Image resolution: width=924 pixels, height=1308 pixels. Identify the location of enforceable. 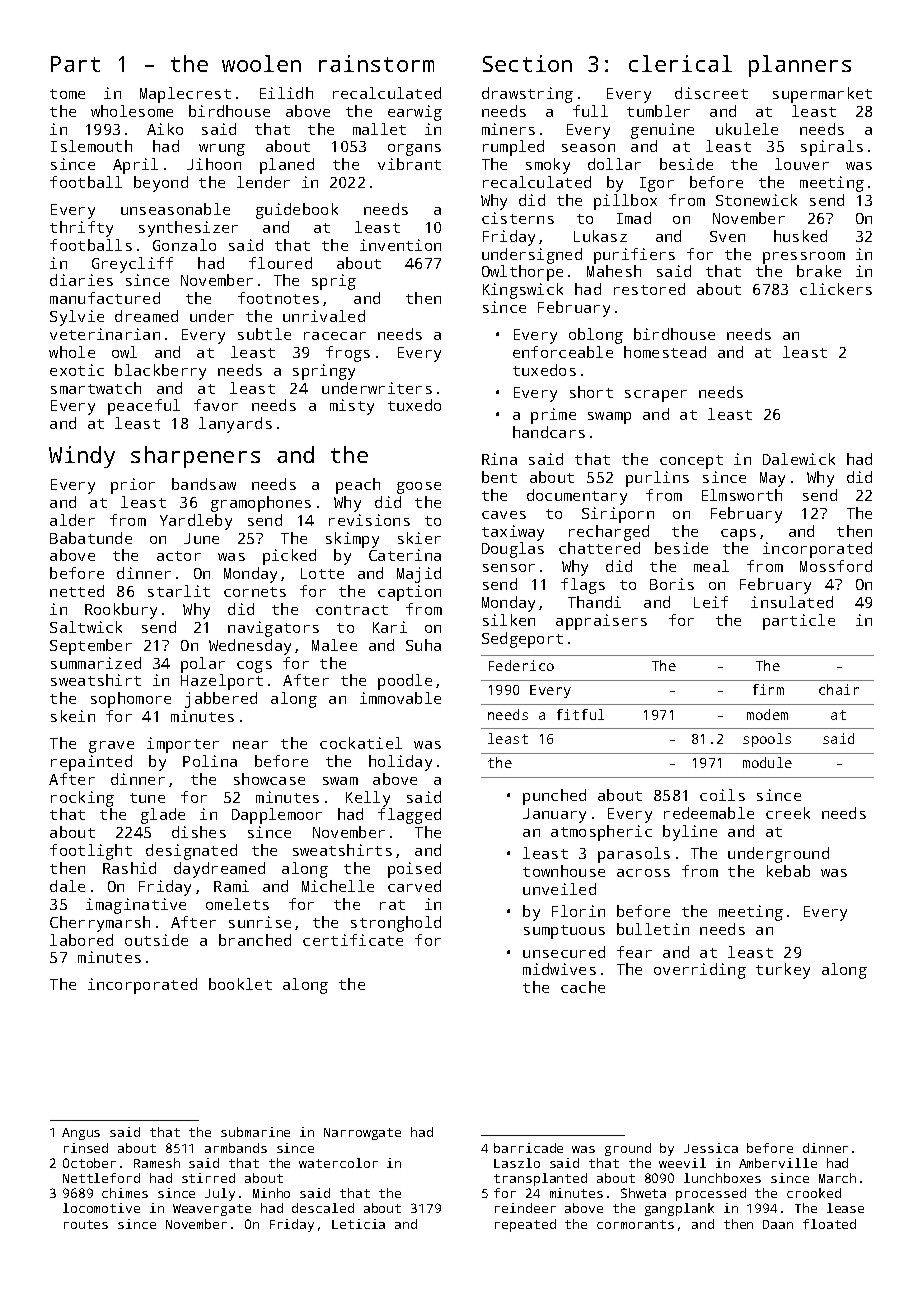
(563, 352).
